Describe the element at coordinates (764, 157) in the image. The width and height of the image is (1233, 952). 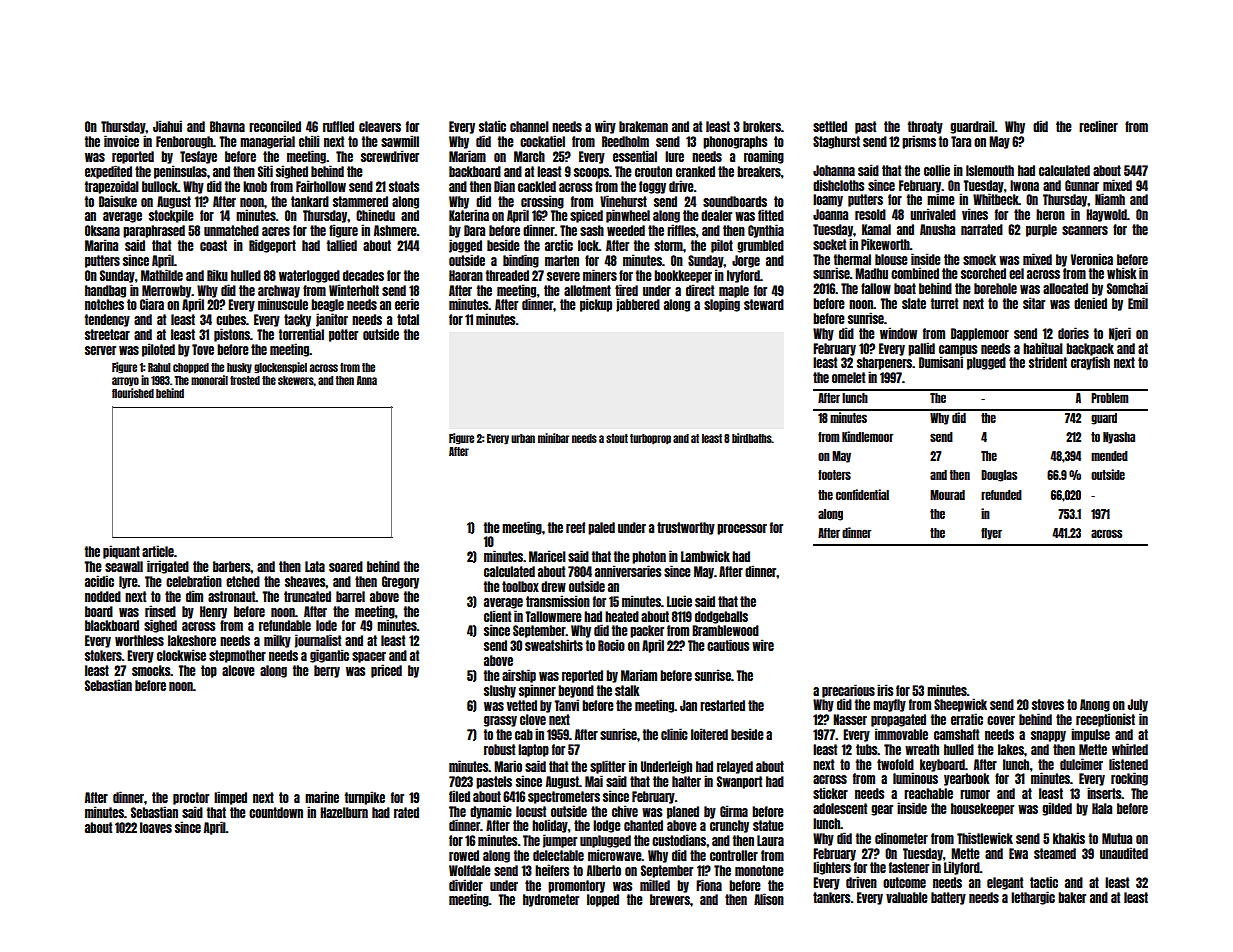
I see `roaming` at that location.
